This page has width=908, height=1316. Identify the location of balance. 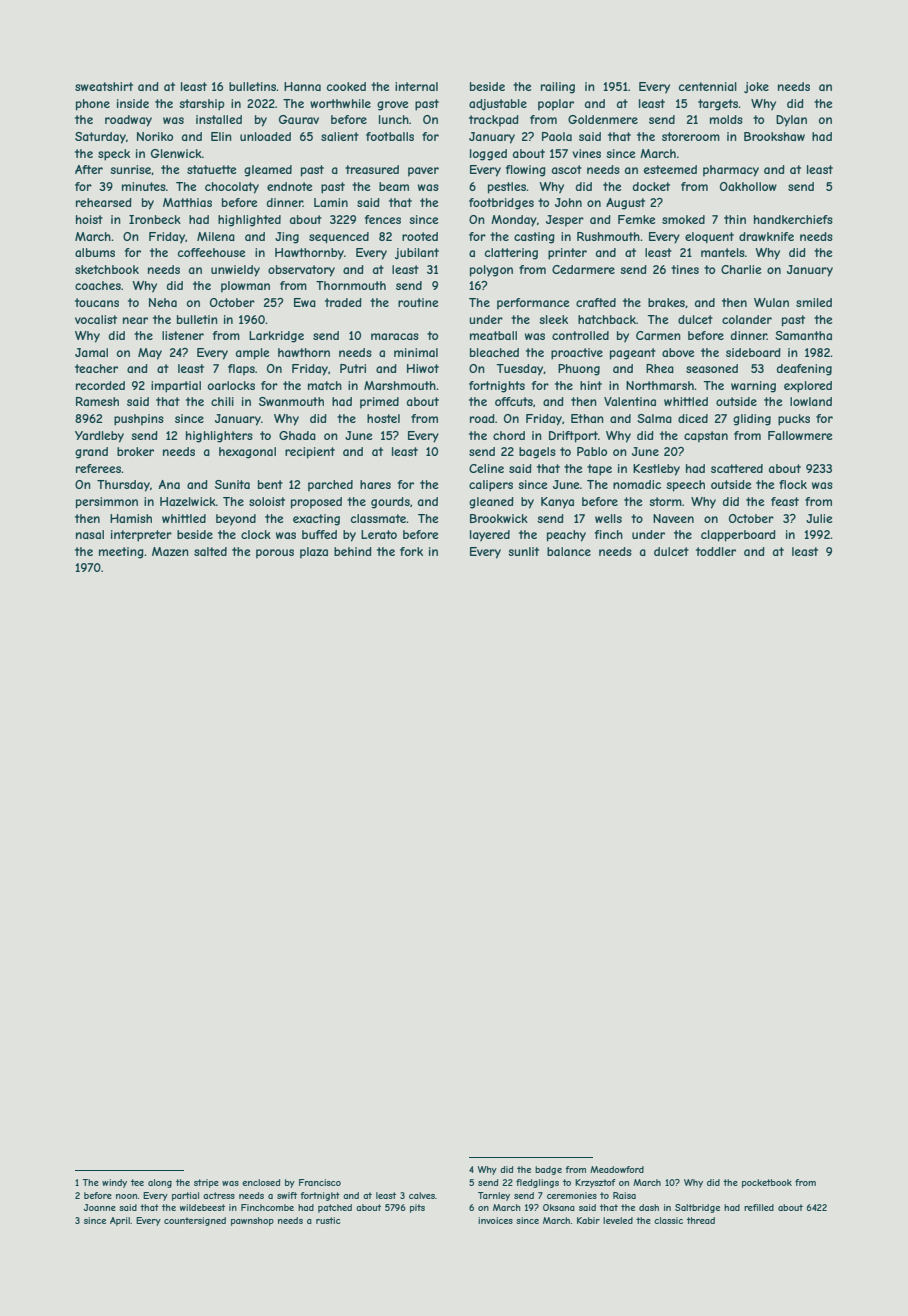
(569, 551).
